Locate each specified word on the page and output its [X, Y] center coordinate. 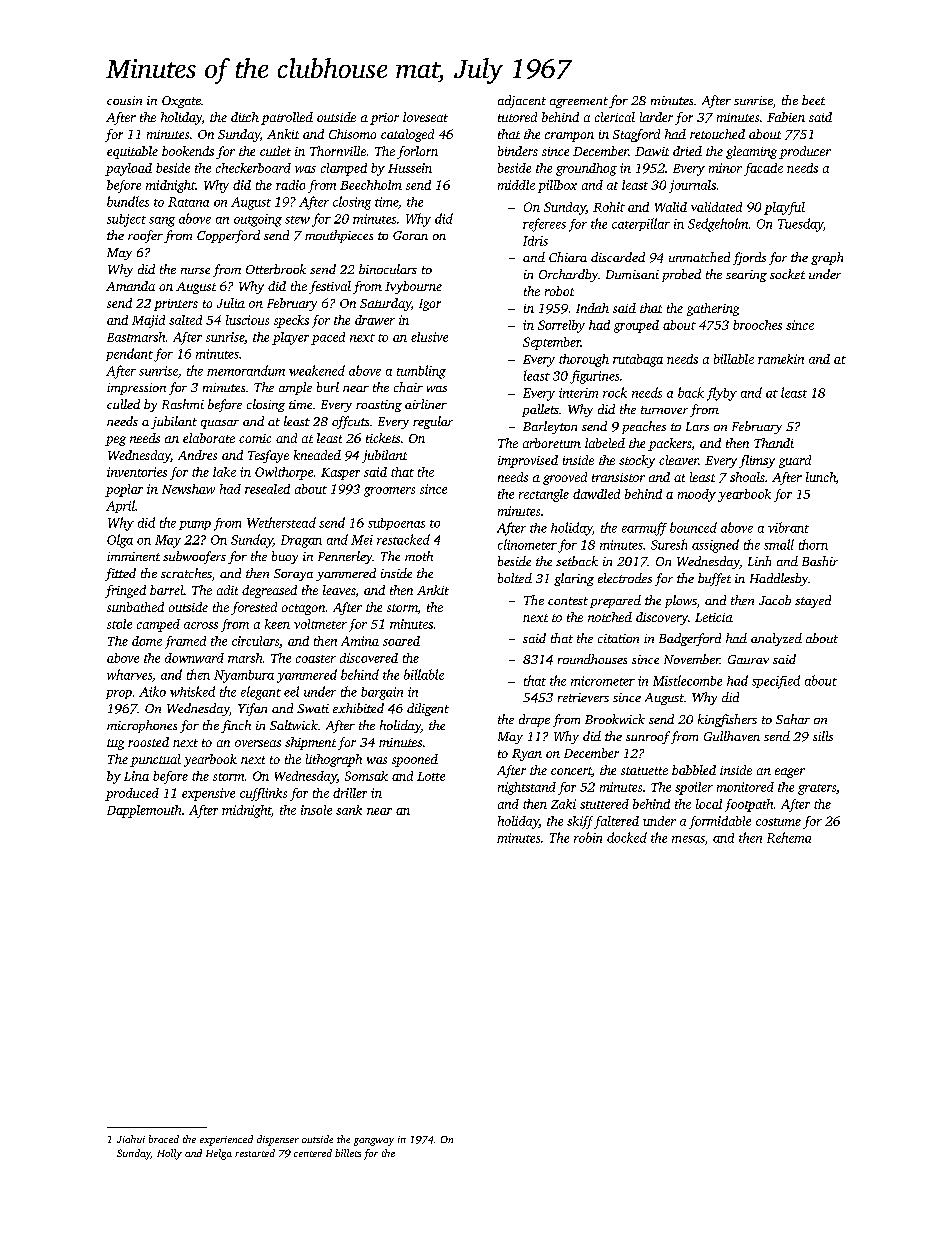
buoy [285, 557]
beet [813, 100]
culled [123, 404]
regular [433, 422]
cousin [124, 100]
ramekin [781, 359]
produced [132, 794]
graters [817, 789]
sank [349, 810]
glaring [574, 579]
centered [313, 1153]
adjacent [522, 101]
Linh [759, 561]
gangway [374, 1142]
